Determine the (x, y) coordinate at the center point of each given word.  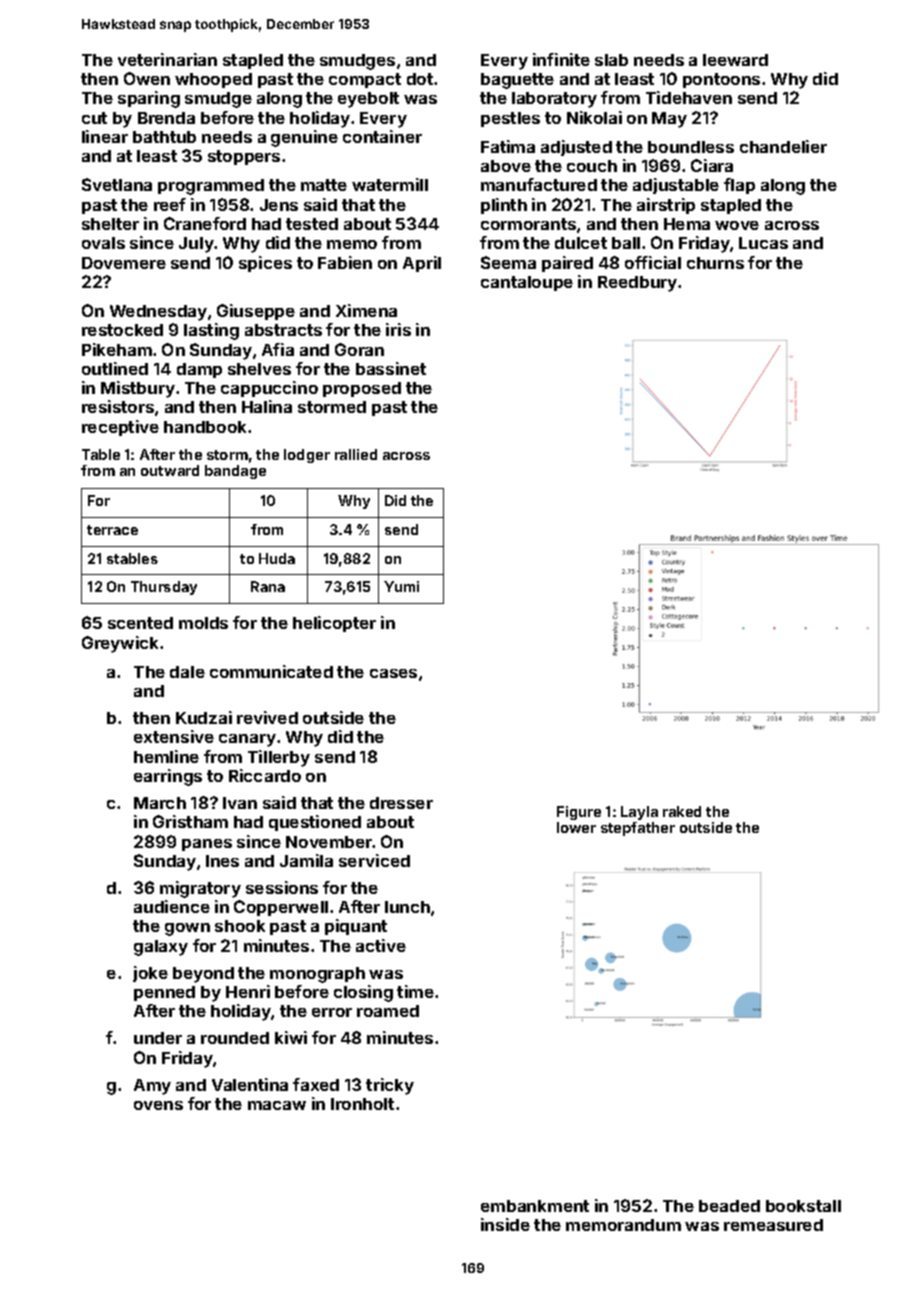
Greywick (121, 644)
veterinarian (167, 59)
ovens (158, 1105)
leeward (735, 60)
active (381, 945)
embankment (535, 1206)
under (158, 1038)
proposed (362, 389)
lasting (211, 331)
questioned (315, 823)
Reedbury (637, 284)
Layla (639, 813)
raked (682, 811)
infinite (561, 59)
